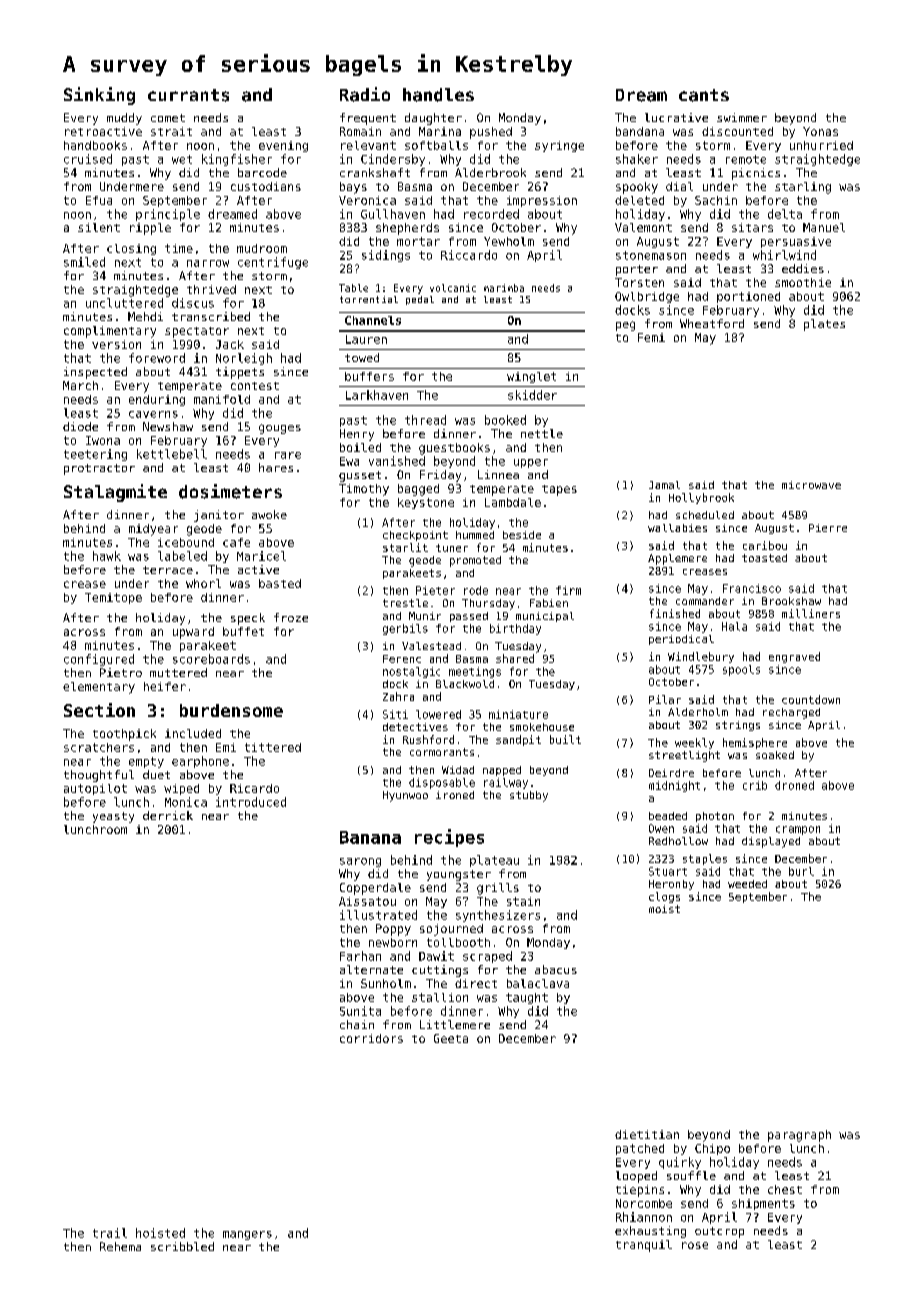 The width and height of the screenshot is (924, 1308). I want to click on newborn, so click(393, 942).
